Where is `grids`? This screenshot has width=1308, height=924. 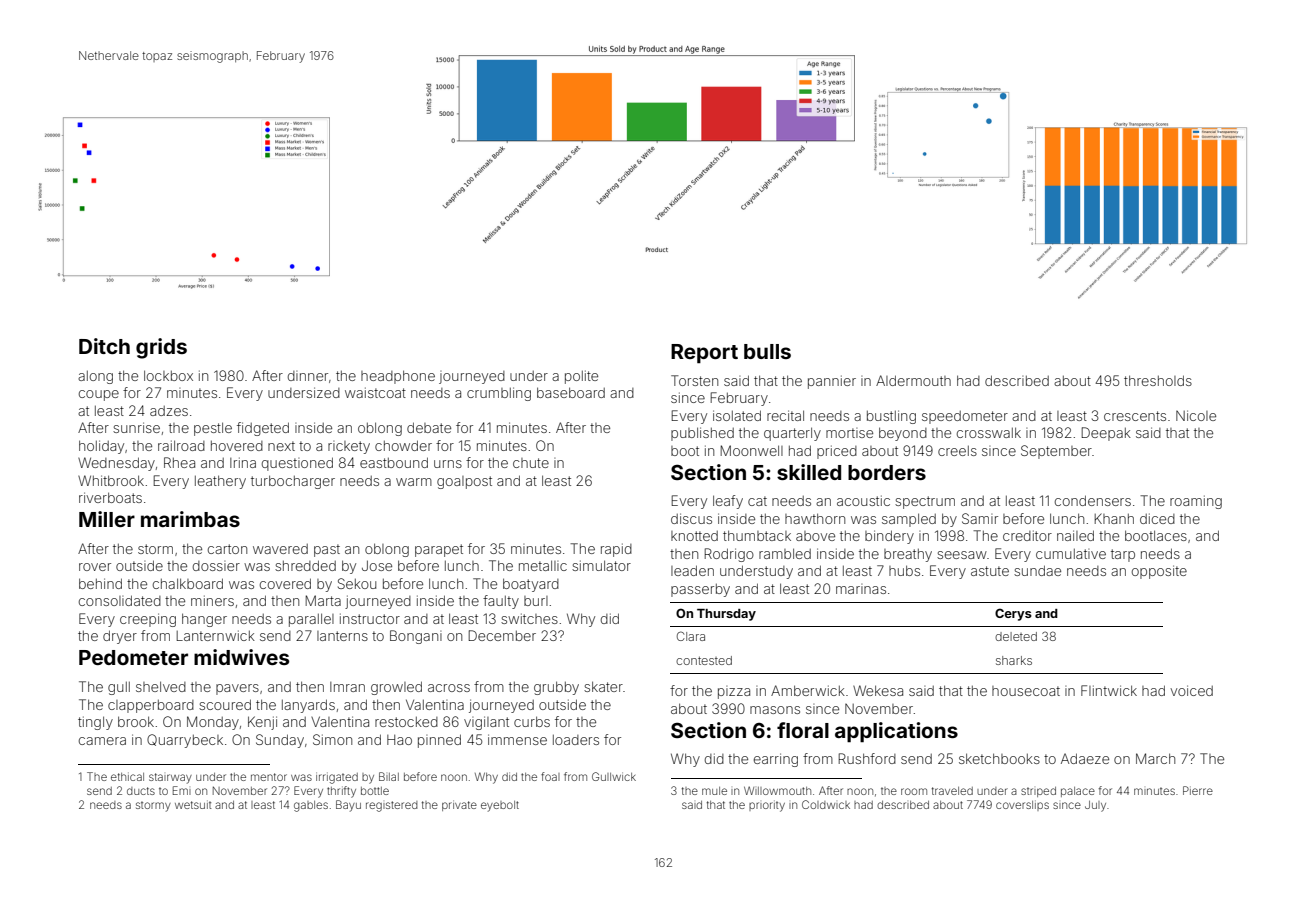 grids is located at coordinates (161, 348).
